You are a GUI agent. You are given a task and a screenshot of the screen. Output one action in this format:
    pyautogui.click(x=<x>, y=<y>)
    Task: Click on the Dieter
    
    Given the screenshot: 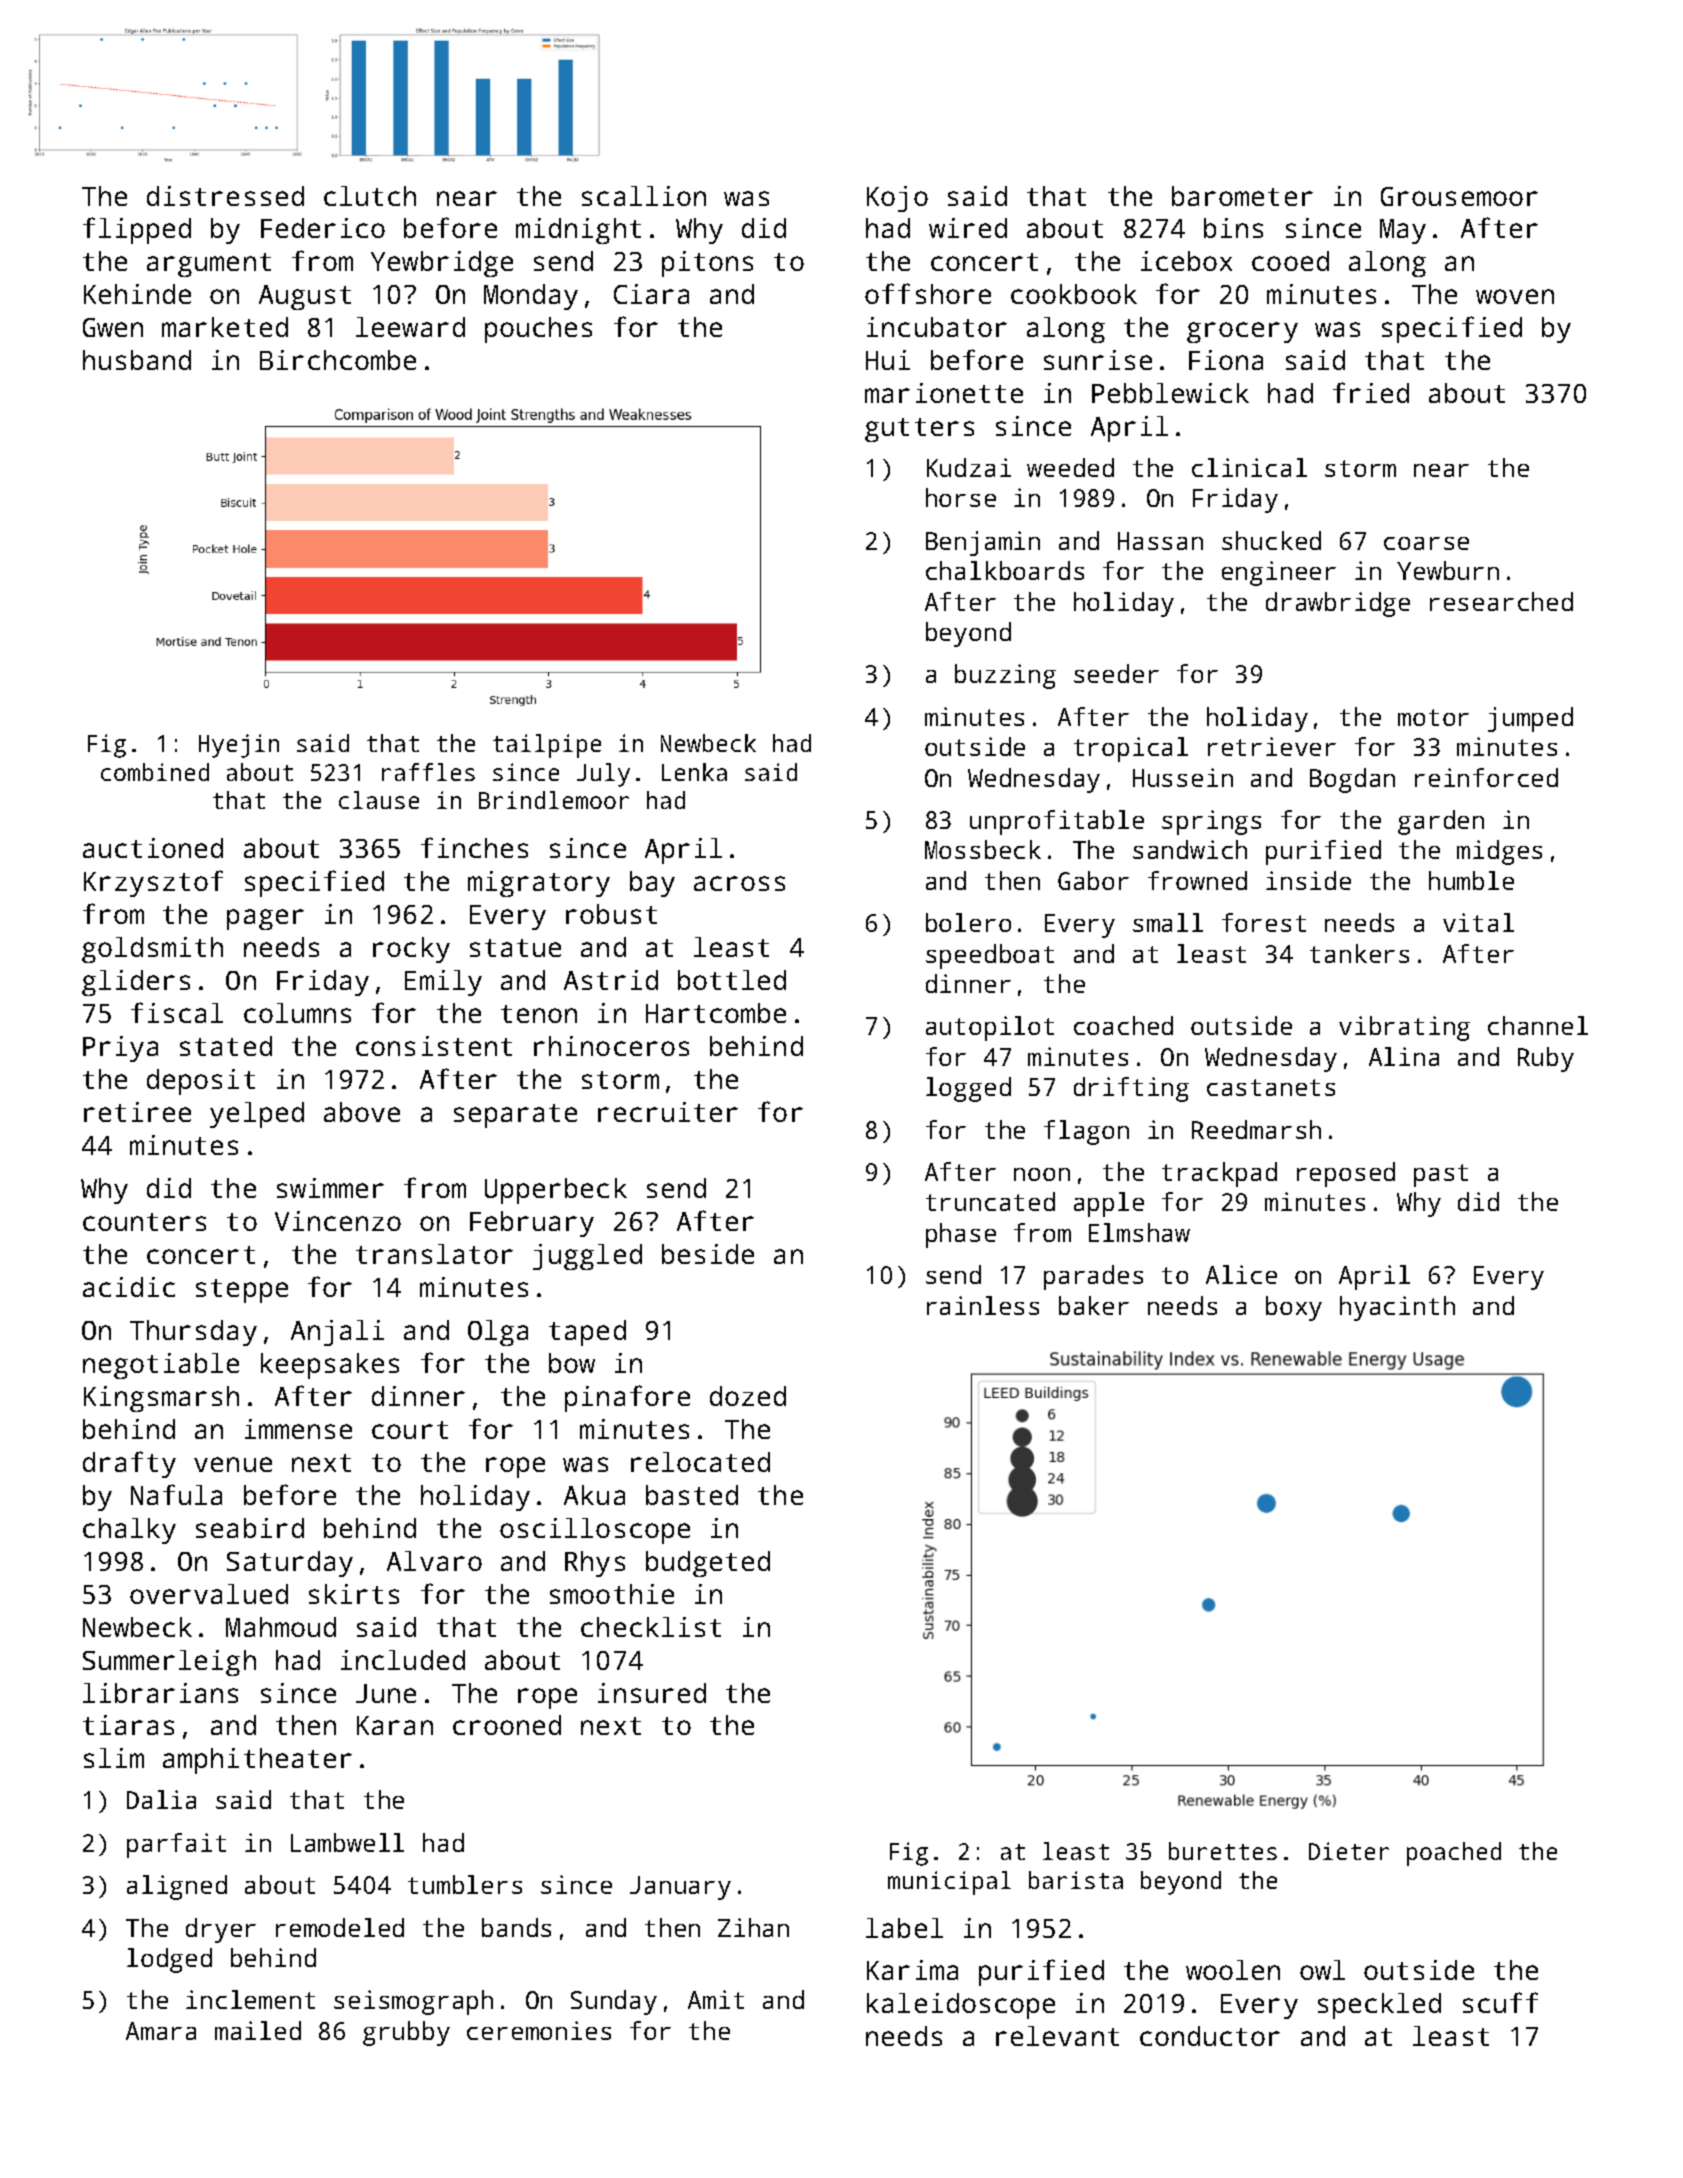 What is the action you would take?
    pyautogui.click(x=1349, y=1851)
